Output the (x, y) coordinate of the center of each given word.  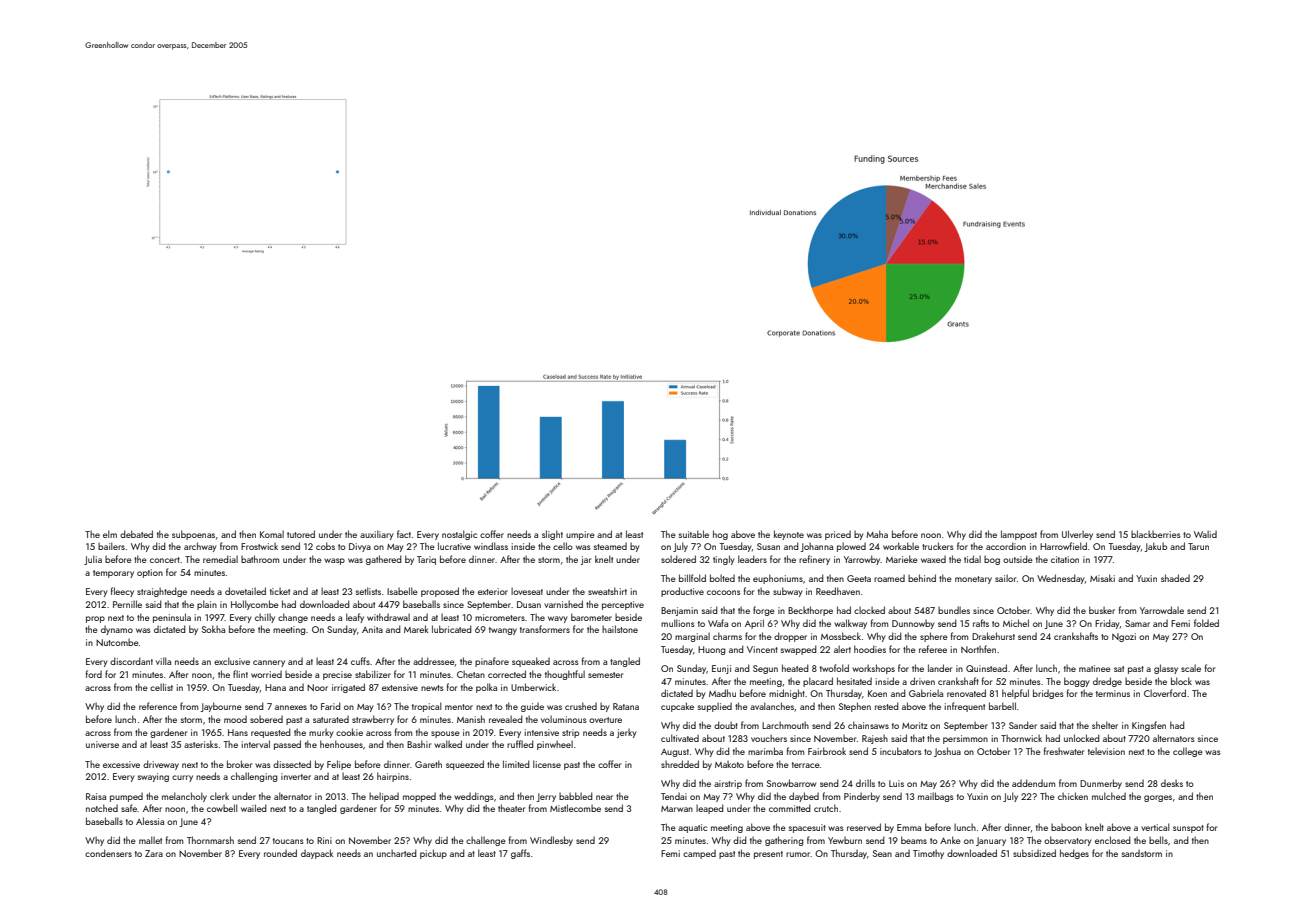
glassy (1166, 669)
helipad (384, 797)
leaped (709, 809)
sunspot (1188, 829)
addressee (434, 661)
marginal (692, 637)
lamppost (1019, 535)
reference (158, 706)
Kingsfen (1149, 726)
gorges (1158, 798)
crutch (826, 808)
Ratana (626, 706)
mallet (150, 840)
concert (165, 560)
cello (563, 546)
